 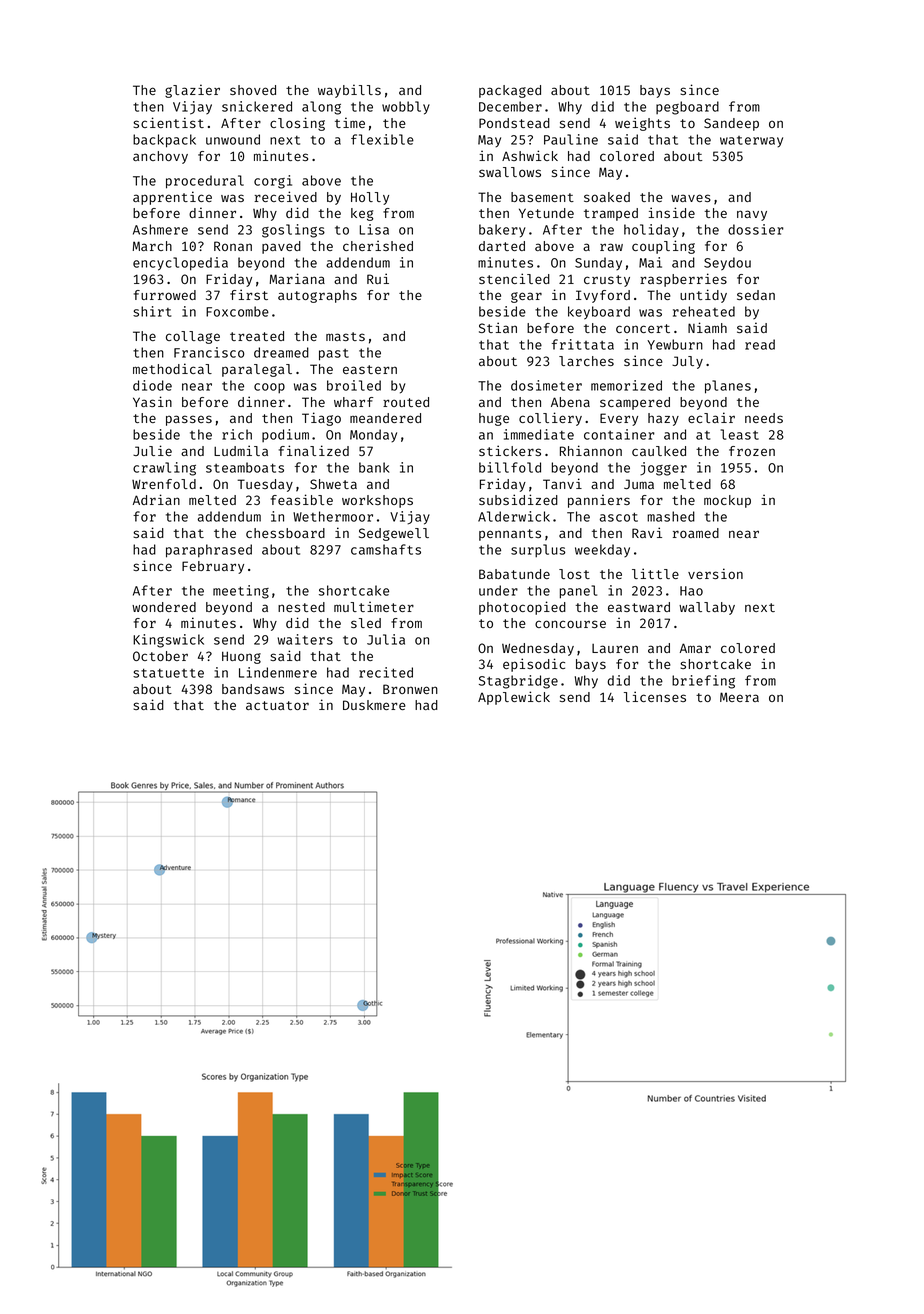 I want to click on Seydou, so click(x=727, y=264).
